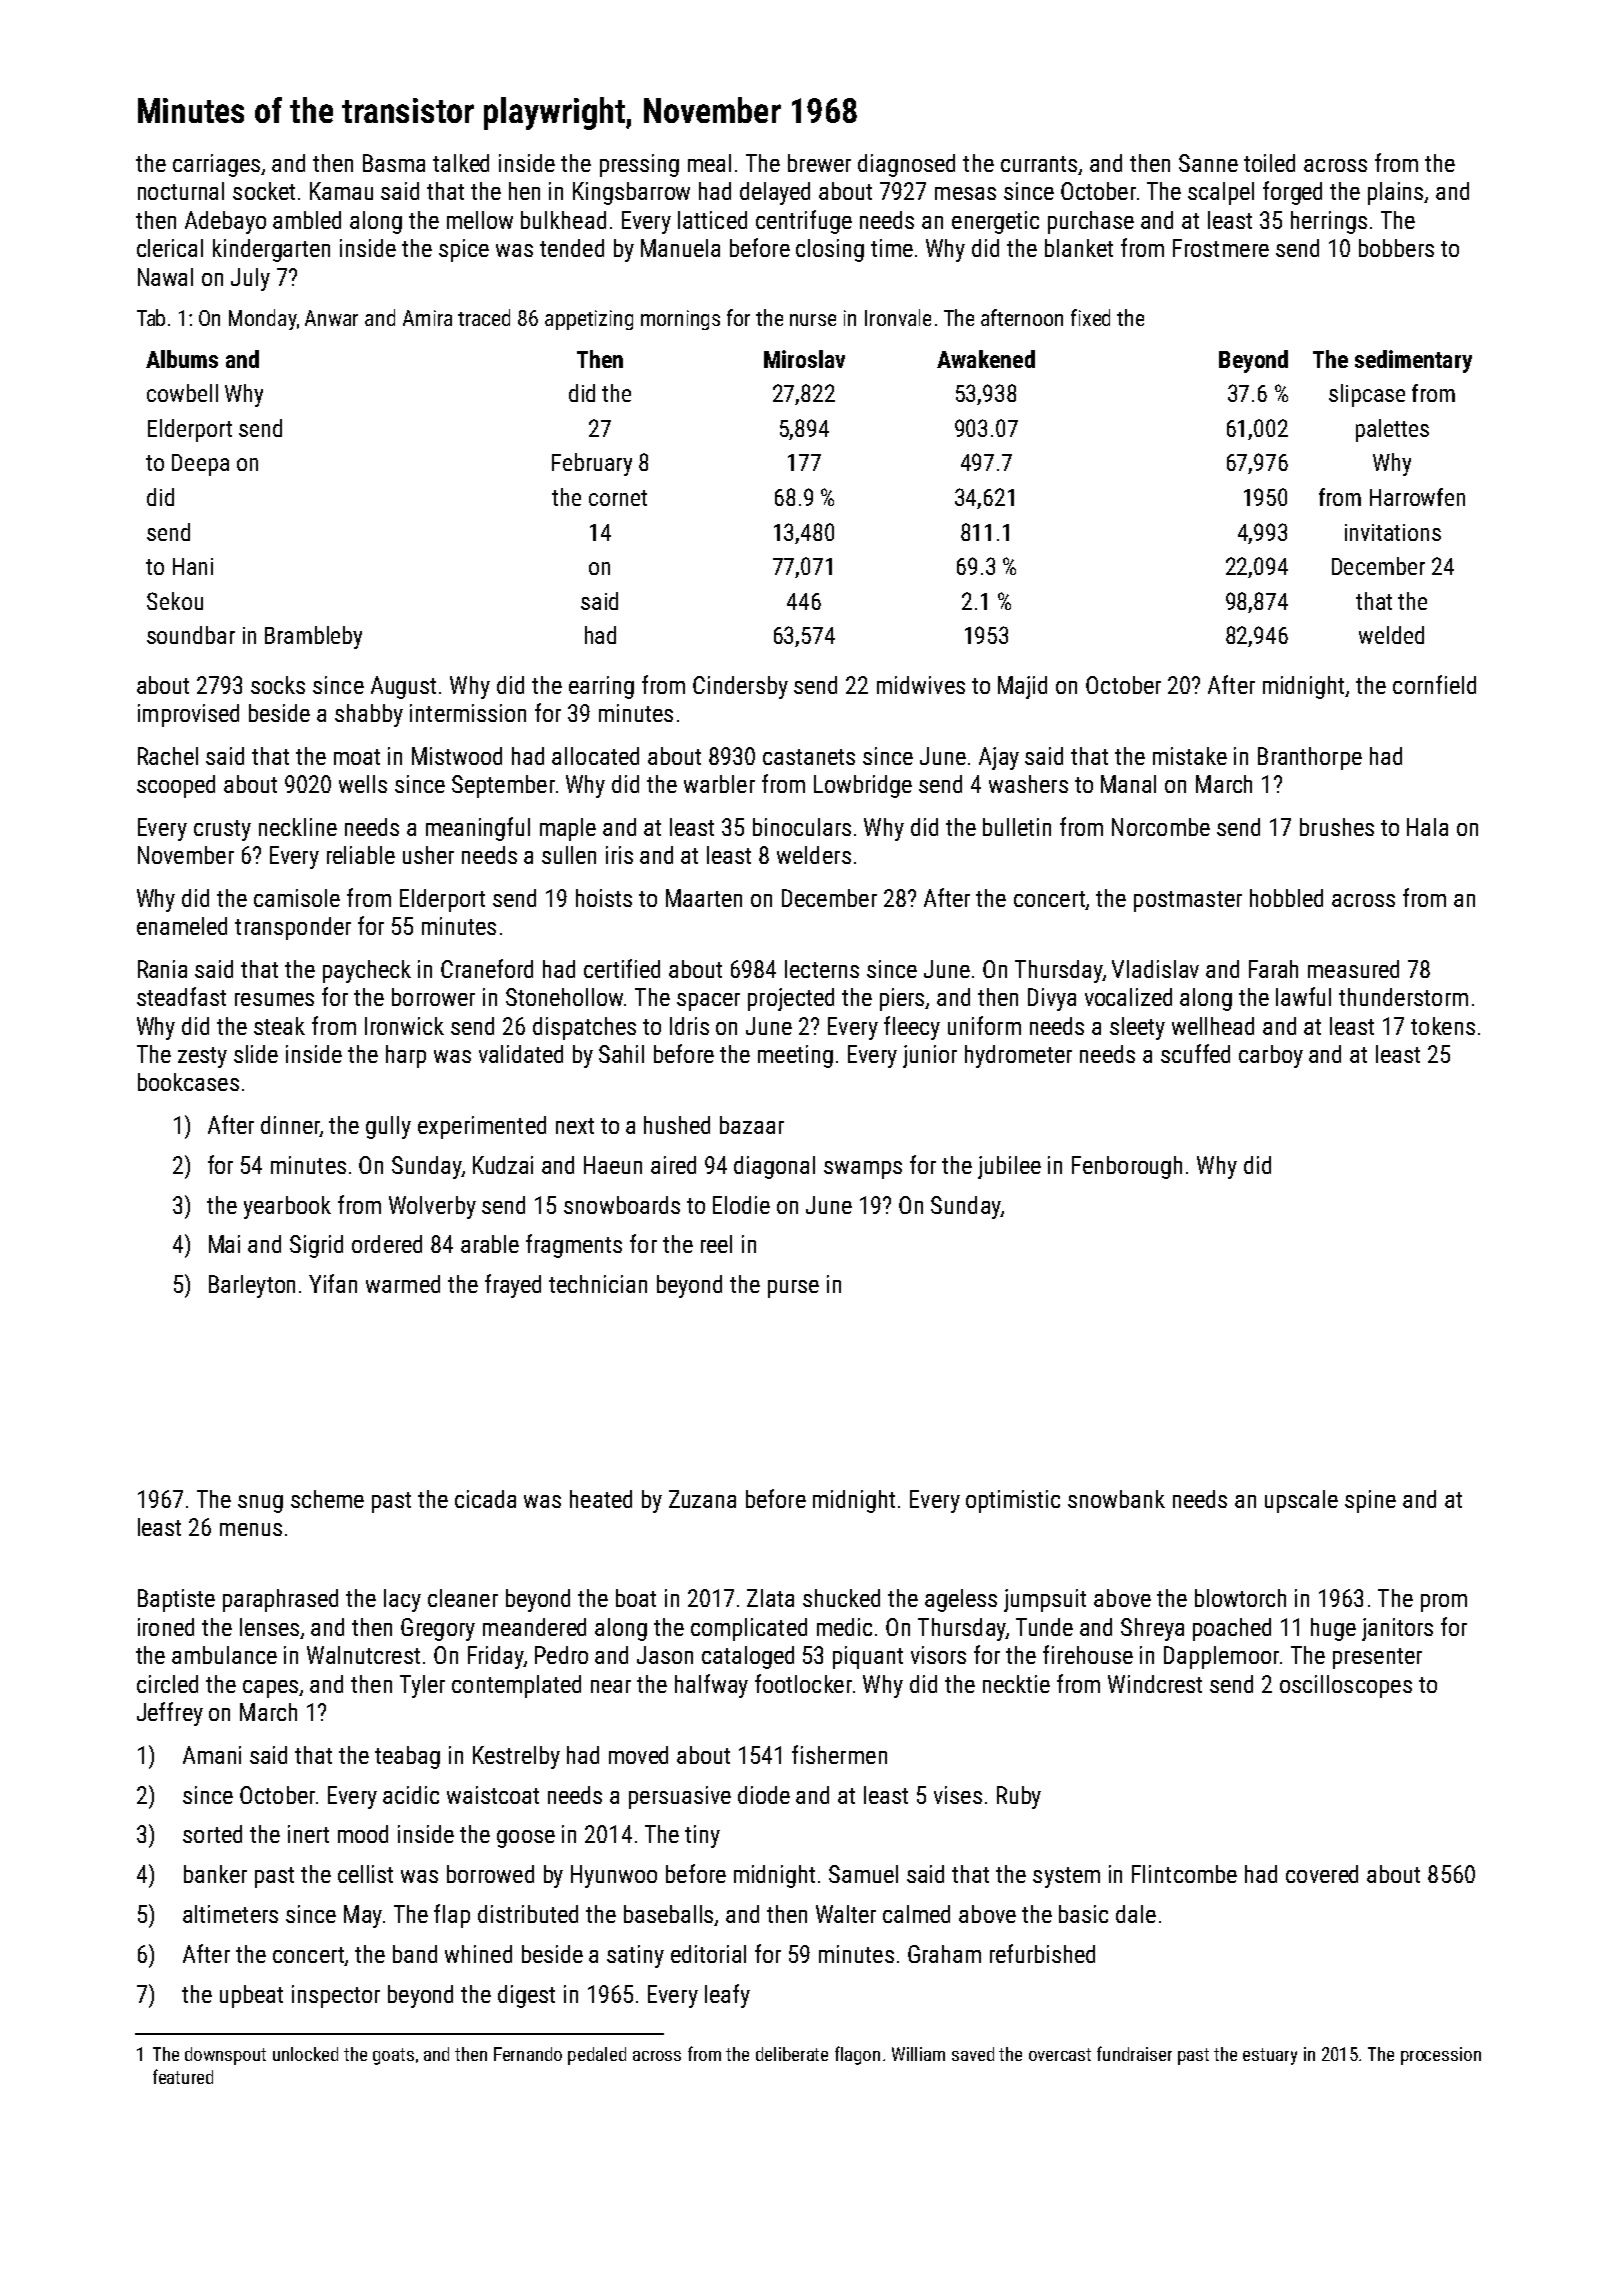 This screenshot has width=1620, height=2292. What do you see at coordinates (740, 687) in the screenshot?
I see `Cindersby` at bounding box center [740, 687].
